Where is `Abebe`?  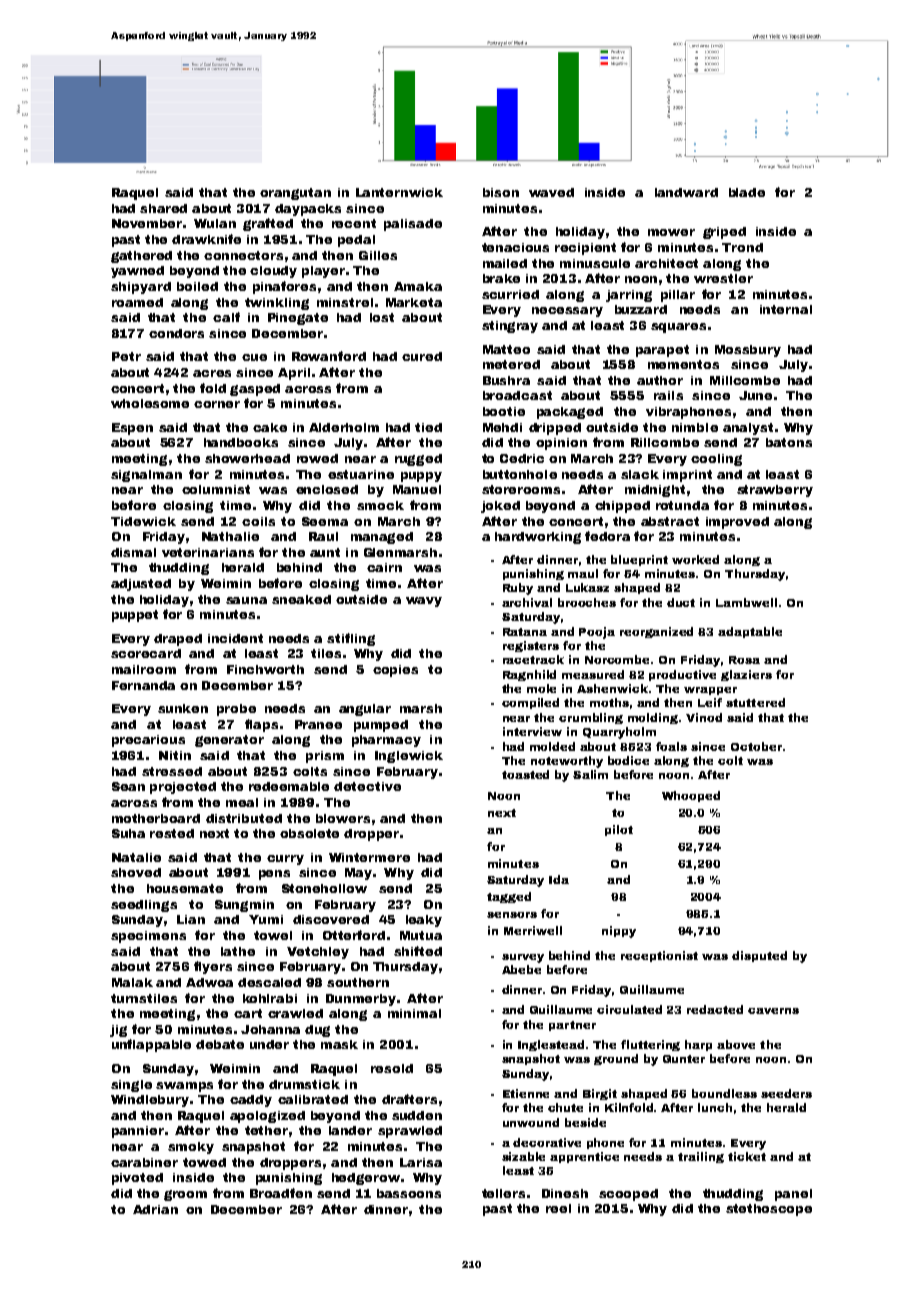
Abebe is located at coordinates (521, 969).
